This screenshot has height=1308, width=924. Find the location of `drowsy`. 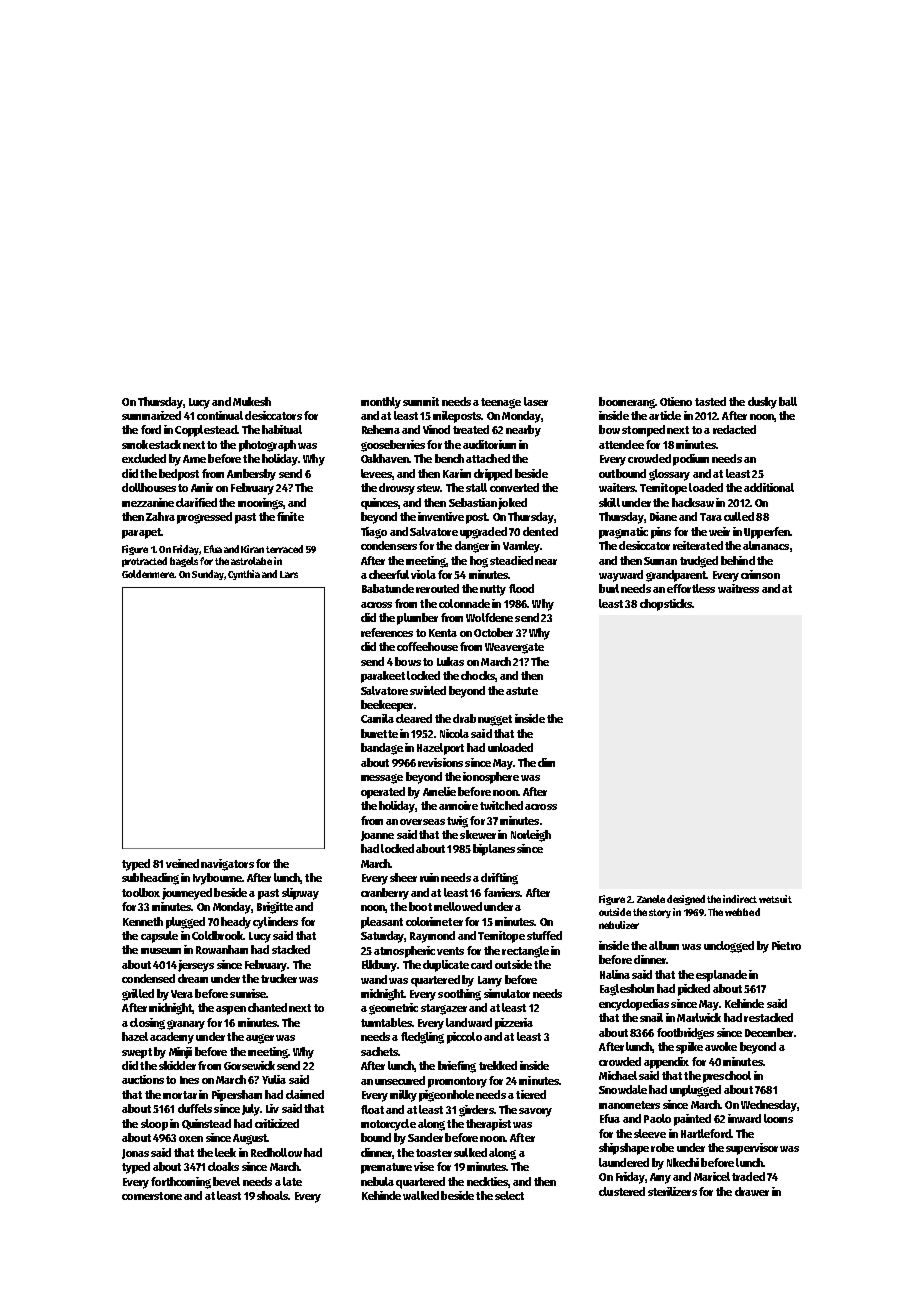

drowsy is located at coordinates (397, 489).
